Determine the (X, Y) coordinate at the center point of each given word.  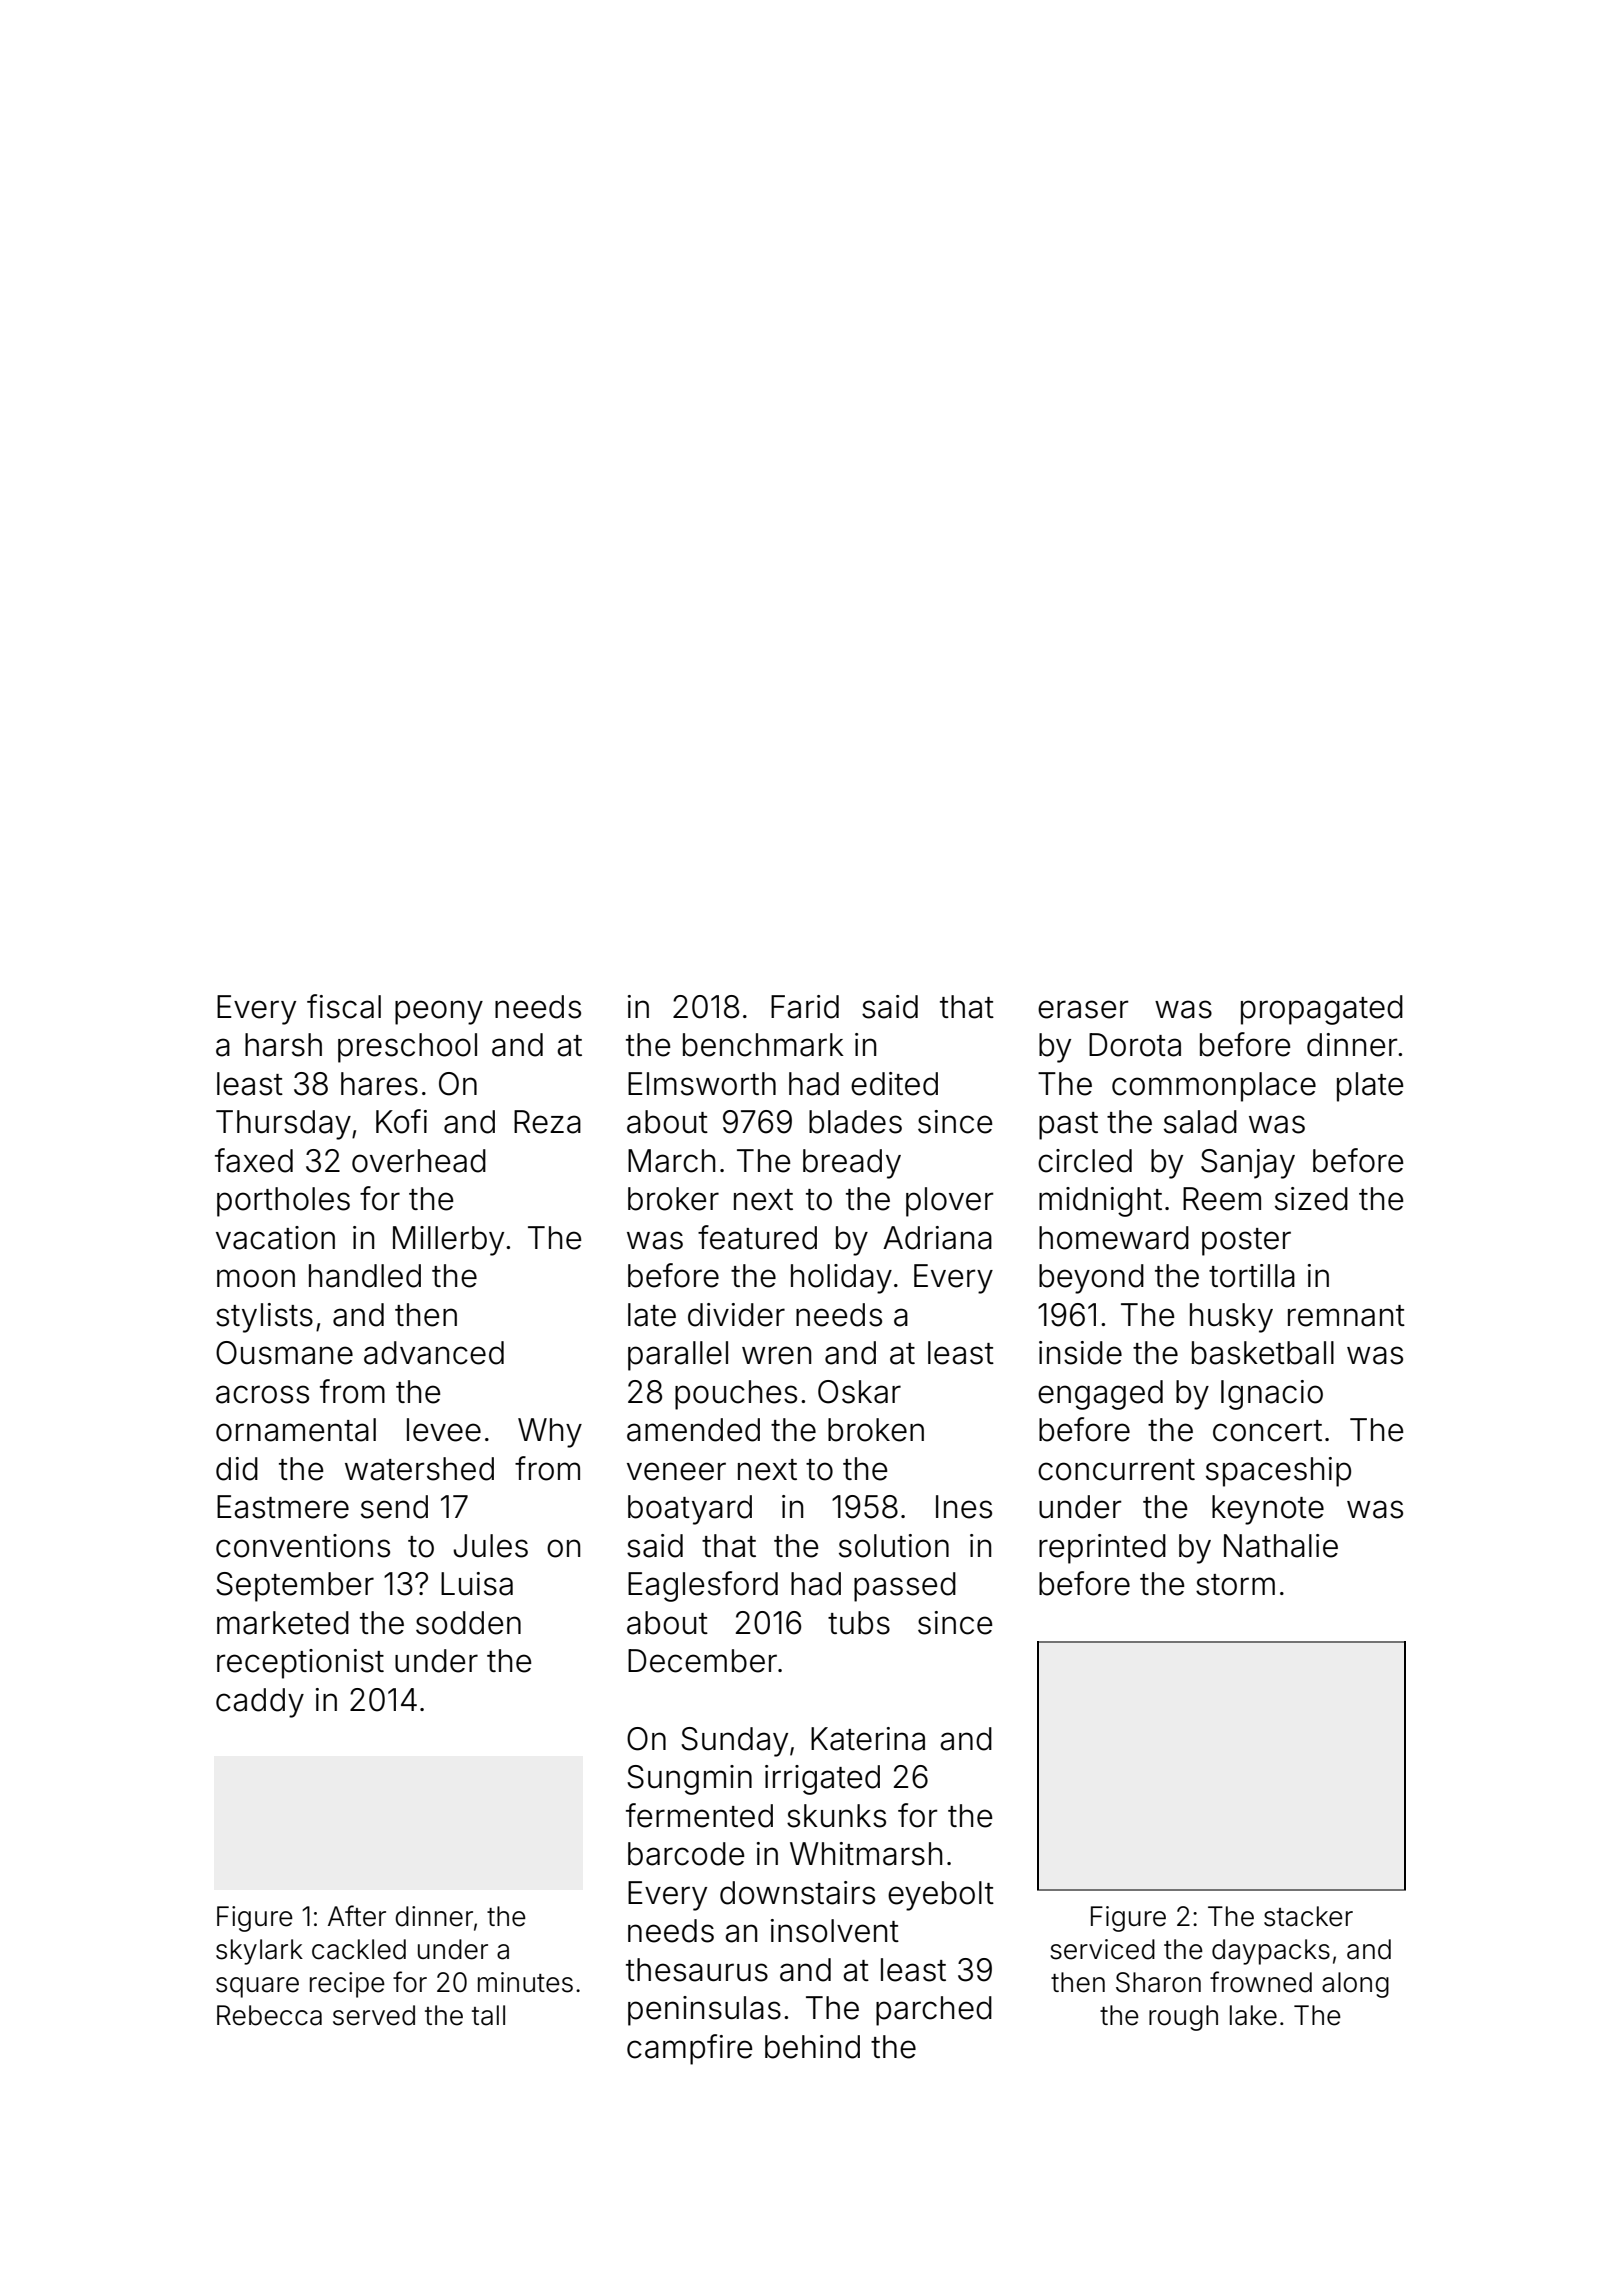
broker (673, 1199)
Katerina (868, 1739)
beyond (1091, 1279)
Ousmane (284, 1353)
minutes (525, 1982)
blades (855, 1122)
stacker (1308, 1916)
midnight (1100, 1202)
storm (1235, 1585)
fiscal (344, 1006)
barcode (686, 1854)
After (357, 1916)
